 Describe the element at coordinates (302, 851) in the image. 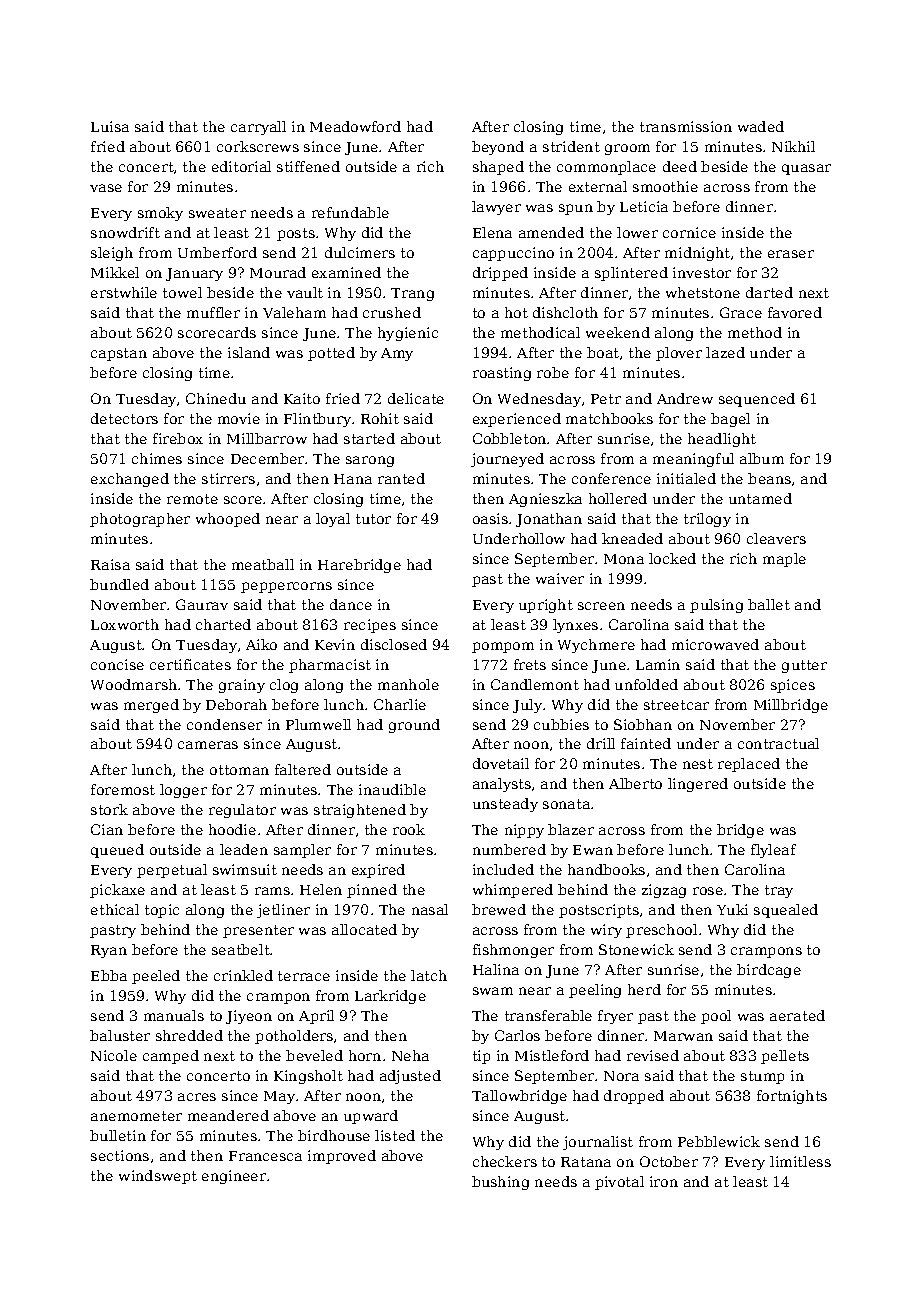

I see `sampler` at that location.
